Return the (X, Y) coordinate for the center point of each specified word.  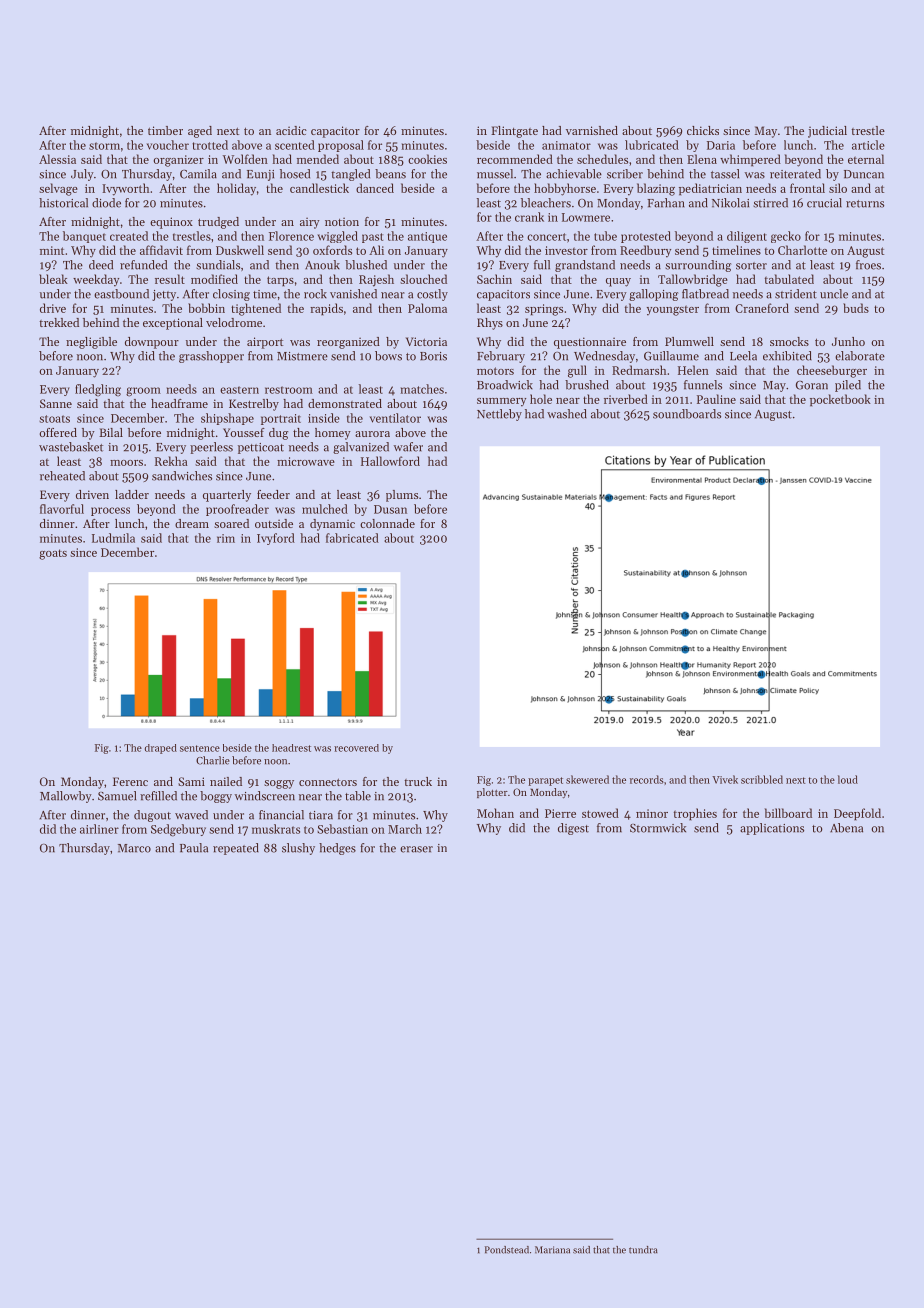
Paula (194, 848)
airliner (99, 829)
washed (567, 414)
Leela (743, 356)
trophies (695, 814)
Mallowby (66, 797)
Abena (846, 828)
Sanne (56, 403)
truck (418, 781)
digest (573, 829)
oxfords (332, 250)
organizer (178, 161)
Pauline (716, 399)
